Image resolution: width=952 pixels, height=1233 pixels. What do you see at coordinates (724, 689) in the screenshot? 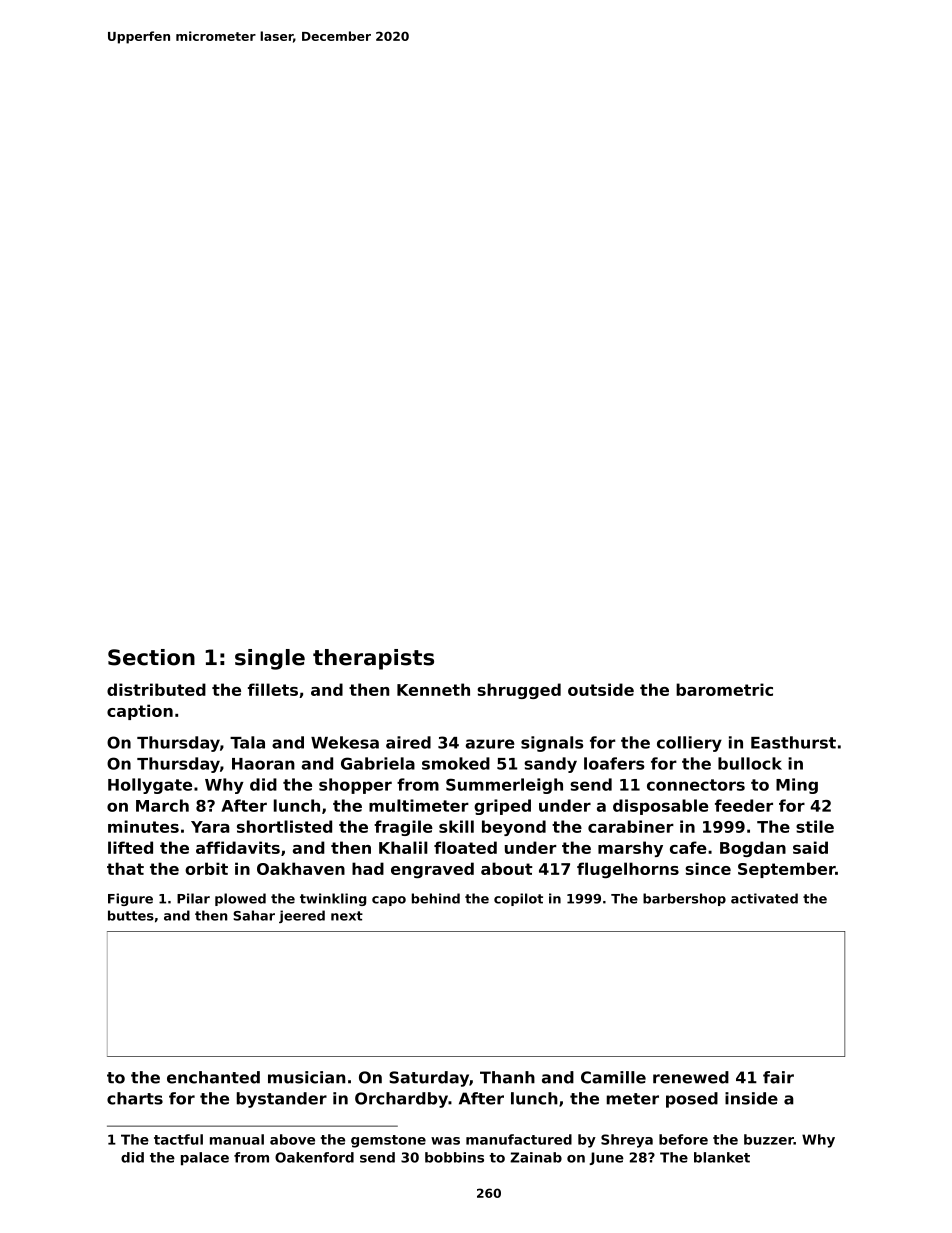
I see `barometric` at bounding box center [724, 689].
